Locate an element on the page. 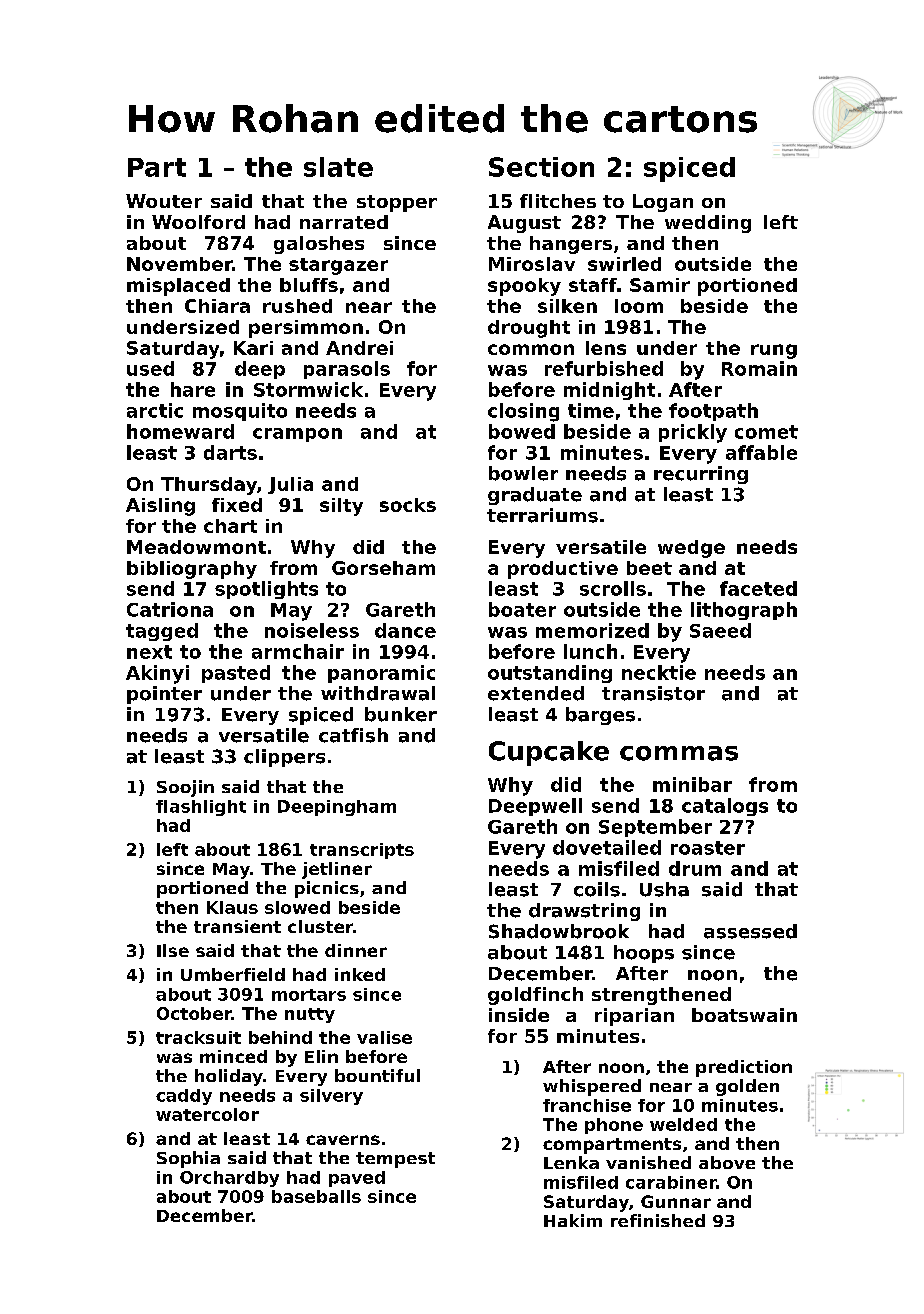 This image has width=924, height=1314. Wouter is located at coordinates (164, 201).
